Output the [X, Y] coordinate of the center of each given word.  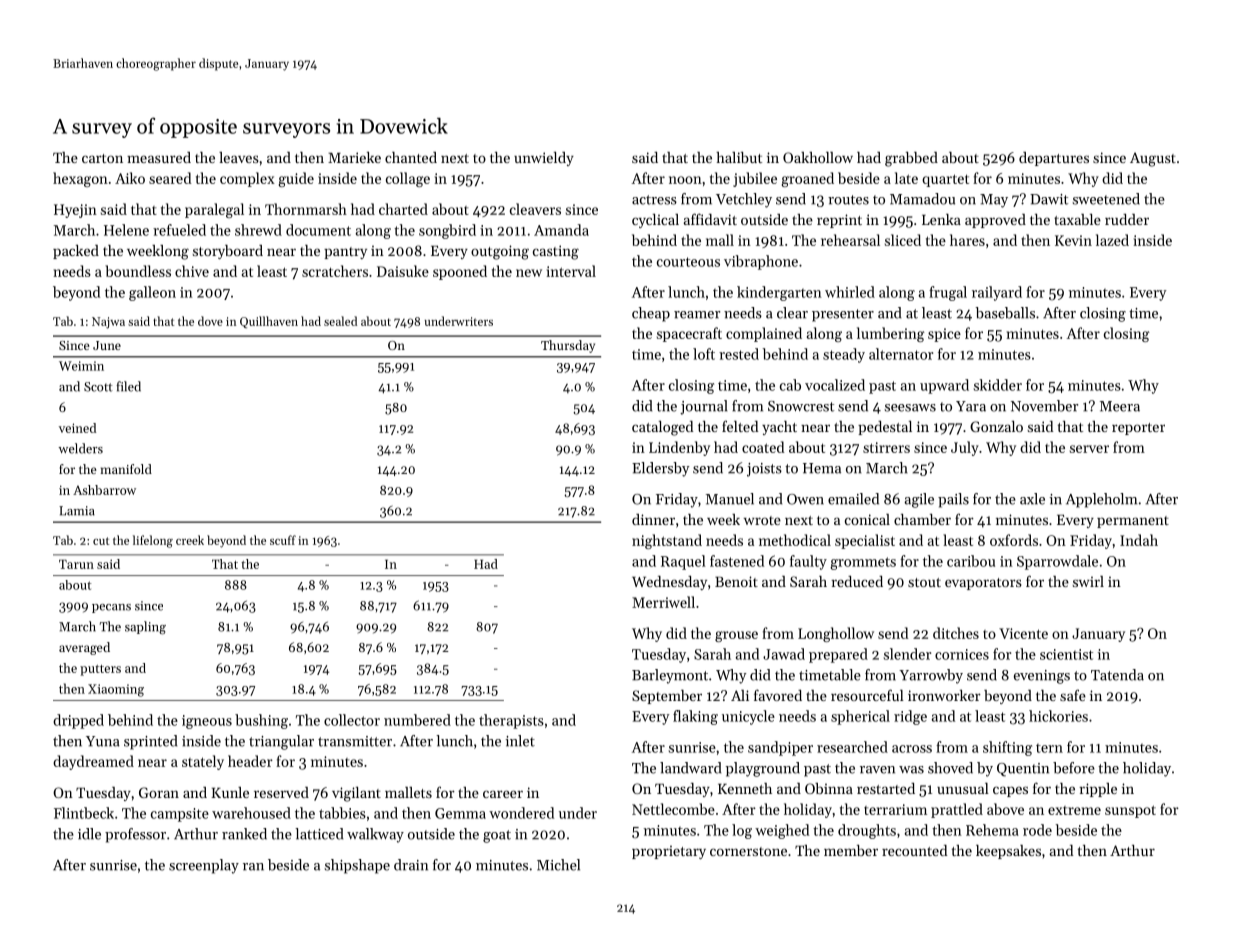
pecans [111, 608]
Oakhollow [818, 157]
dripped [78, 721]
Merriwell [663, 602]
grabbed [911, 159]
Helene [126, 230]
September [667, 697]
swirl [1088, 581]
